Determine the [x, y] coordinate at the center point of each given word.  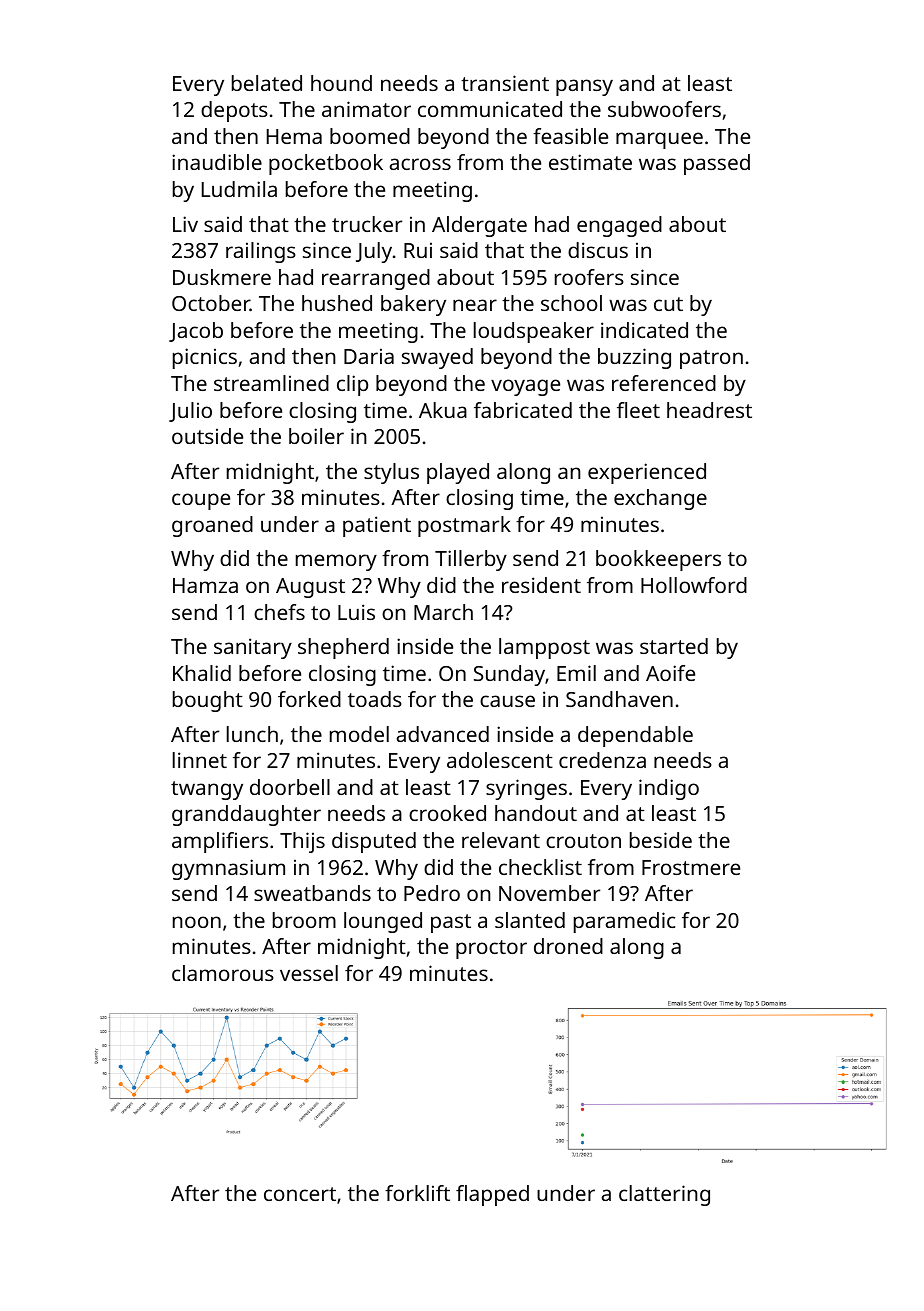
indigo [669, 789]
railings [261, 252]
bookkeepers [658, 560]
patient [377, 526]
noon [197, 922]
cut [668, 304]
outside [207, 436]
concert [300, 1194]
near [475, 305]
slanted [530, 920]
